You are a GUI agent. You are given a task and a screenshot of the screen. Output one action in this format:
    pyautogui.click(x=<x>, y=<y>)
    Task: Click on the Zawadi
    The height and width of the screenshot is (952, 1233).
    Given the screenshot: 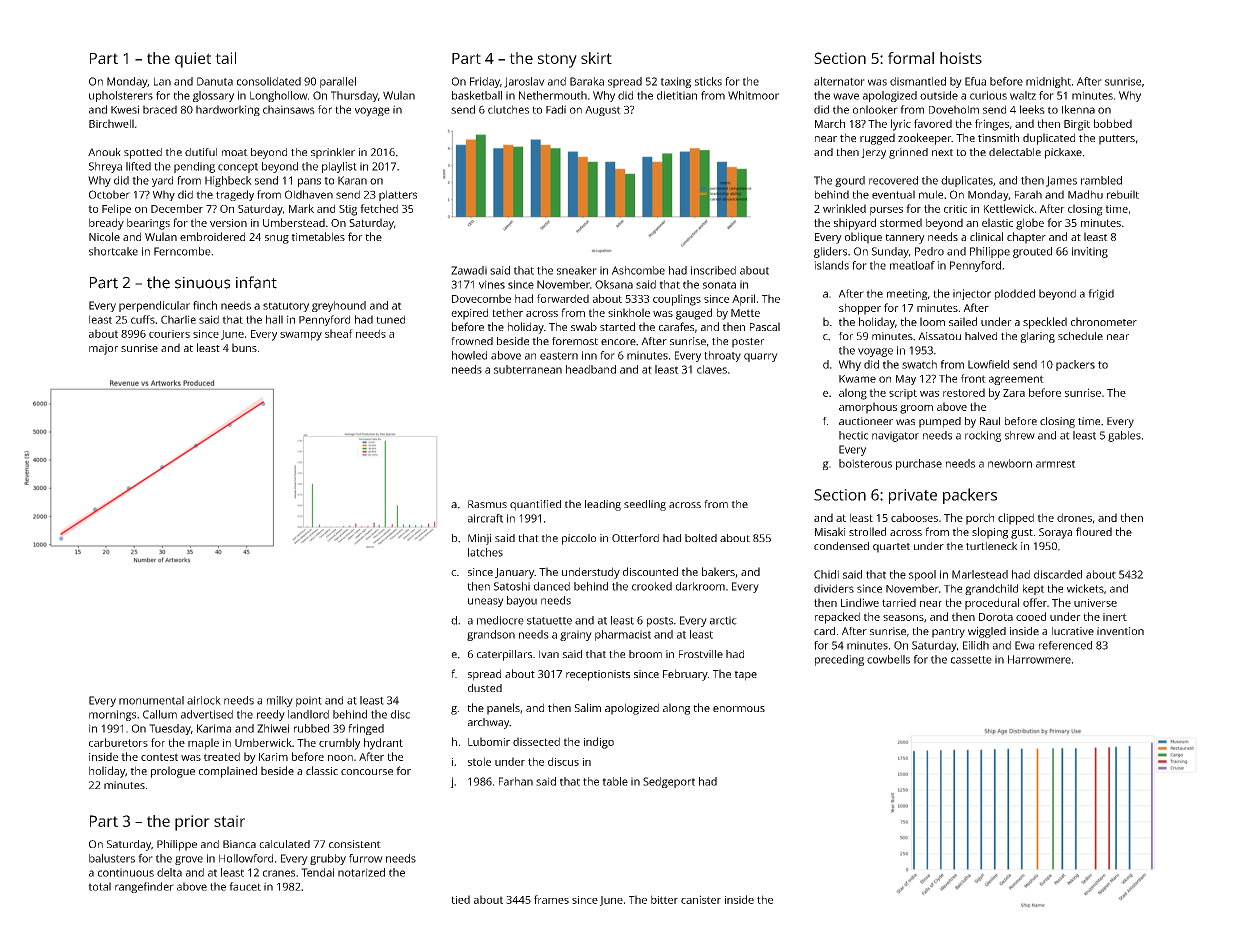 What is the action you would take?
    pyautogui.click(x=469, y=270)
